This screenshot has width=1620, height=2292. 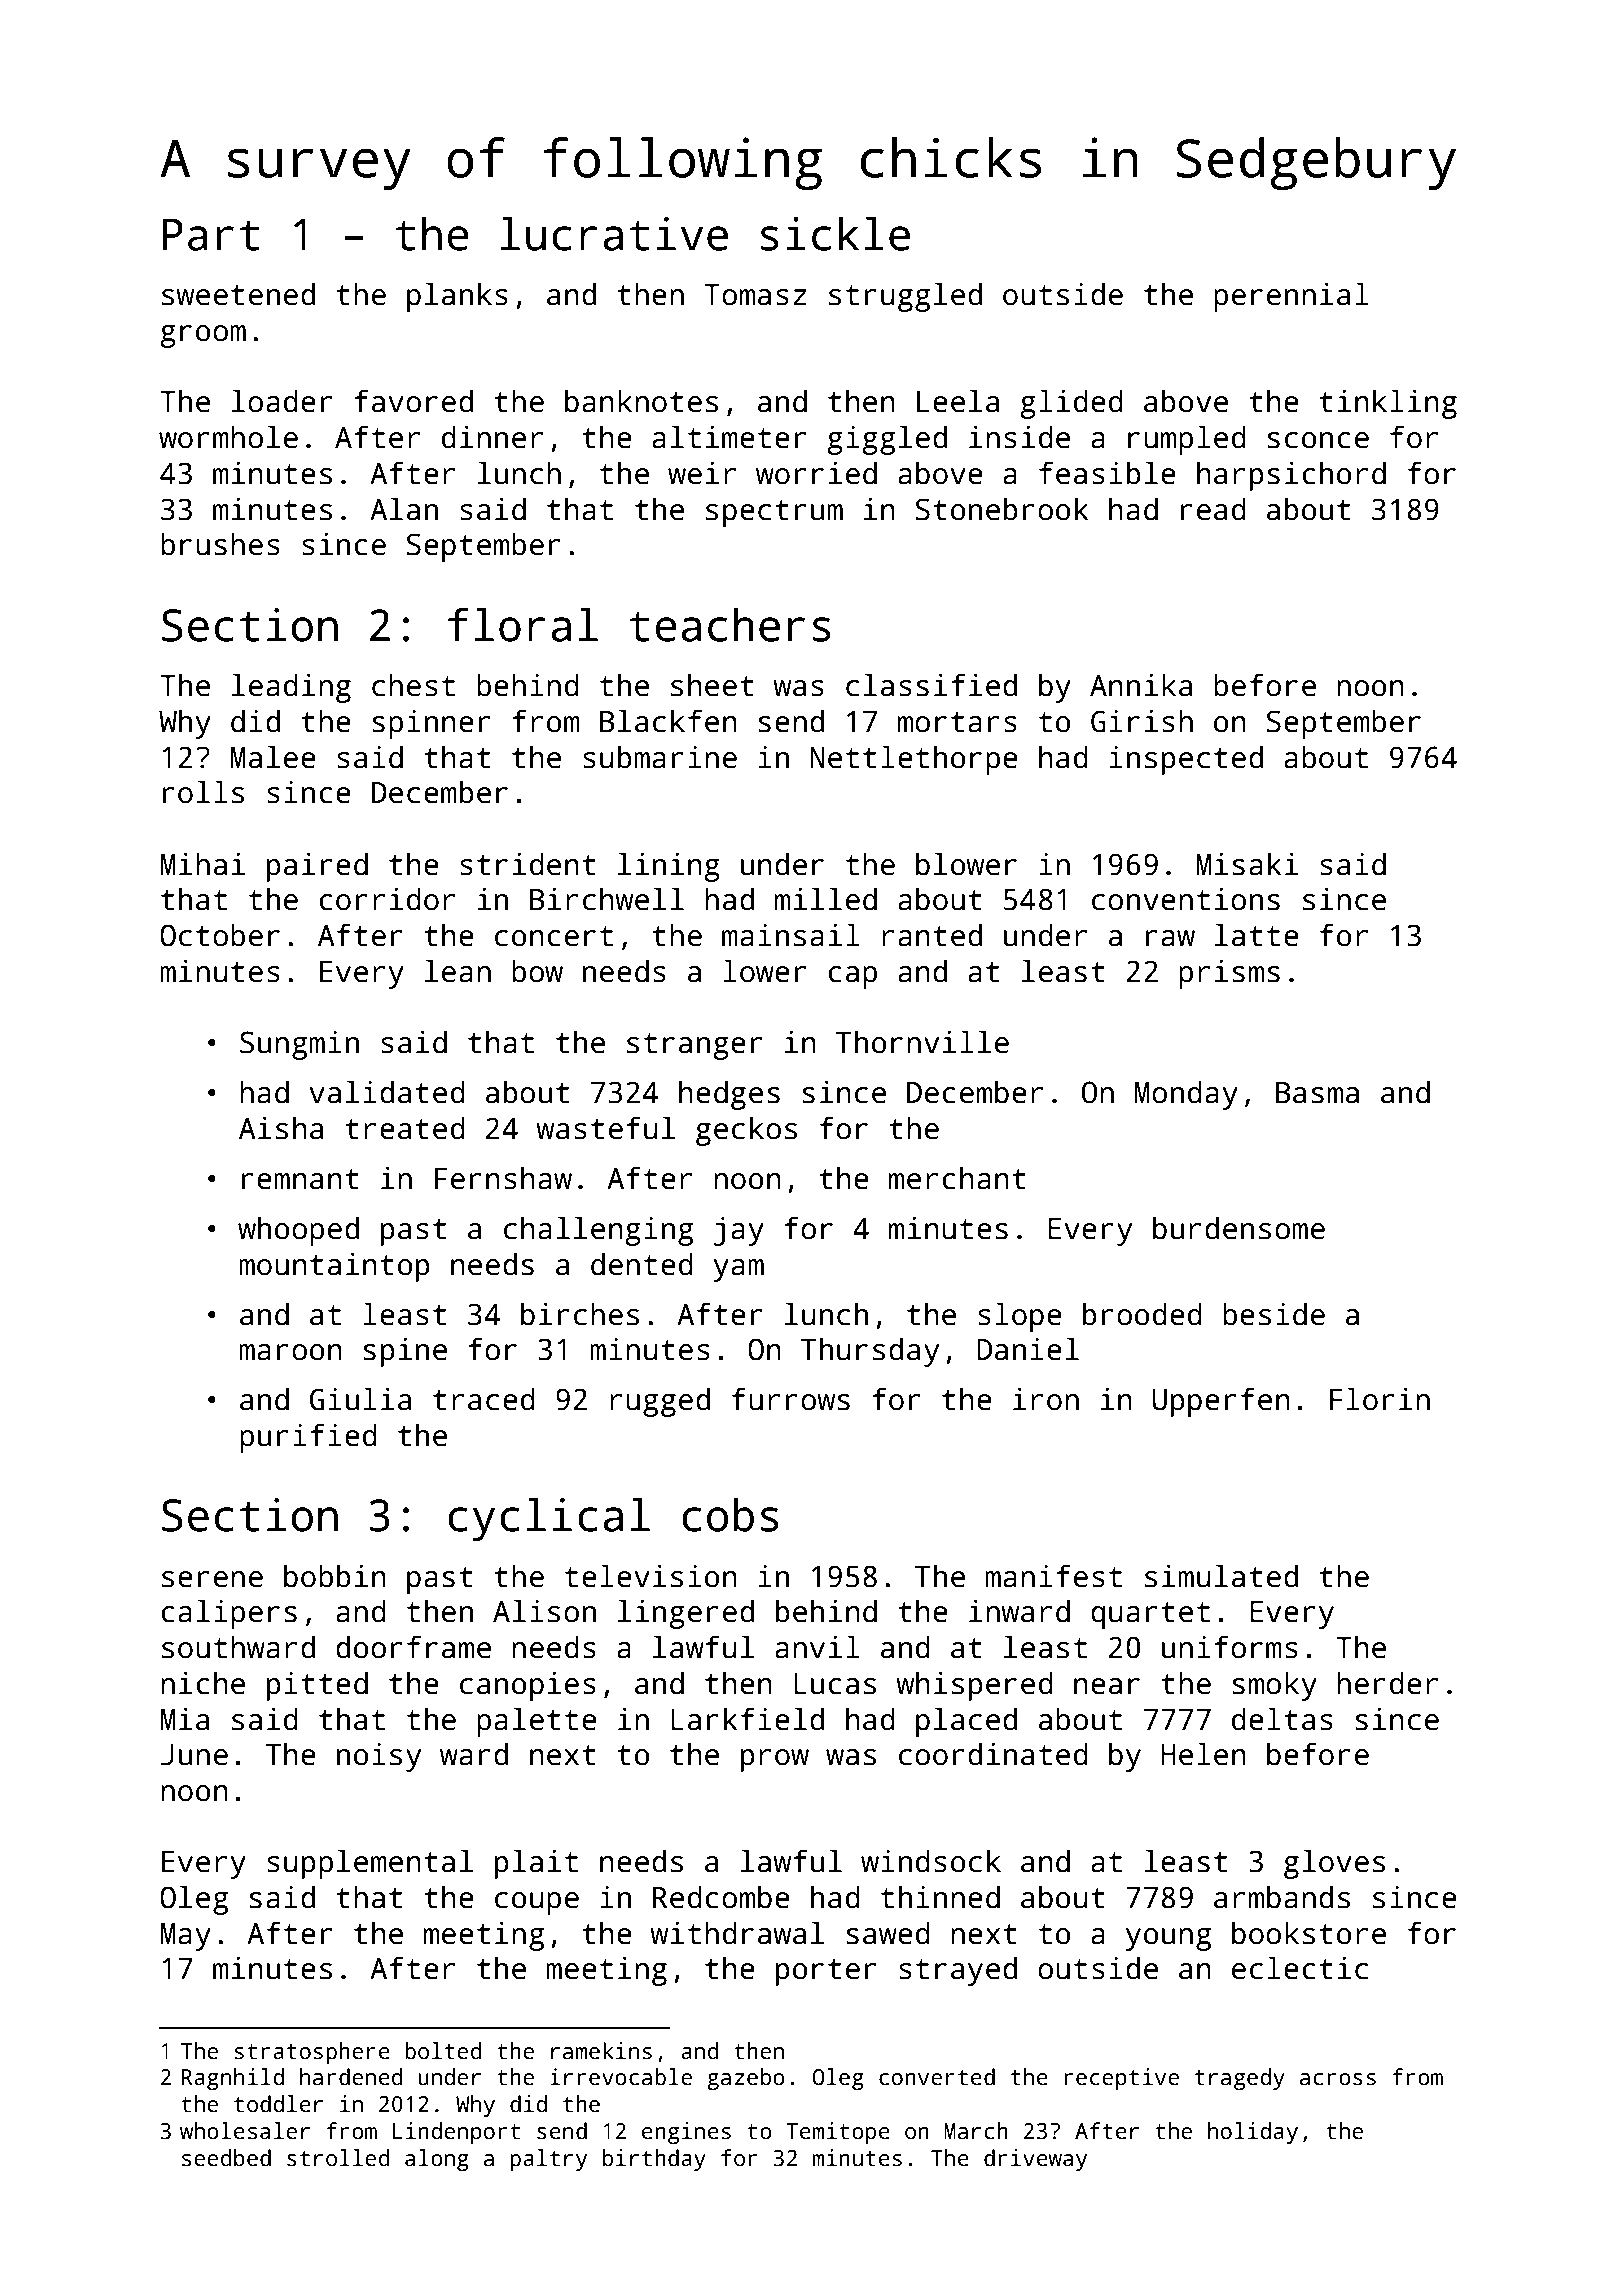 I want to click on planks, so click(x=457, y=297).
